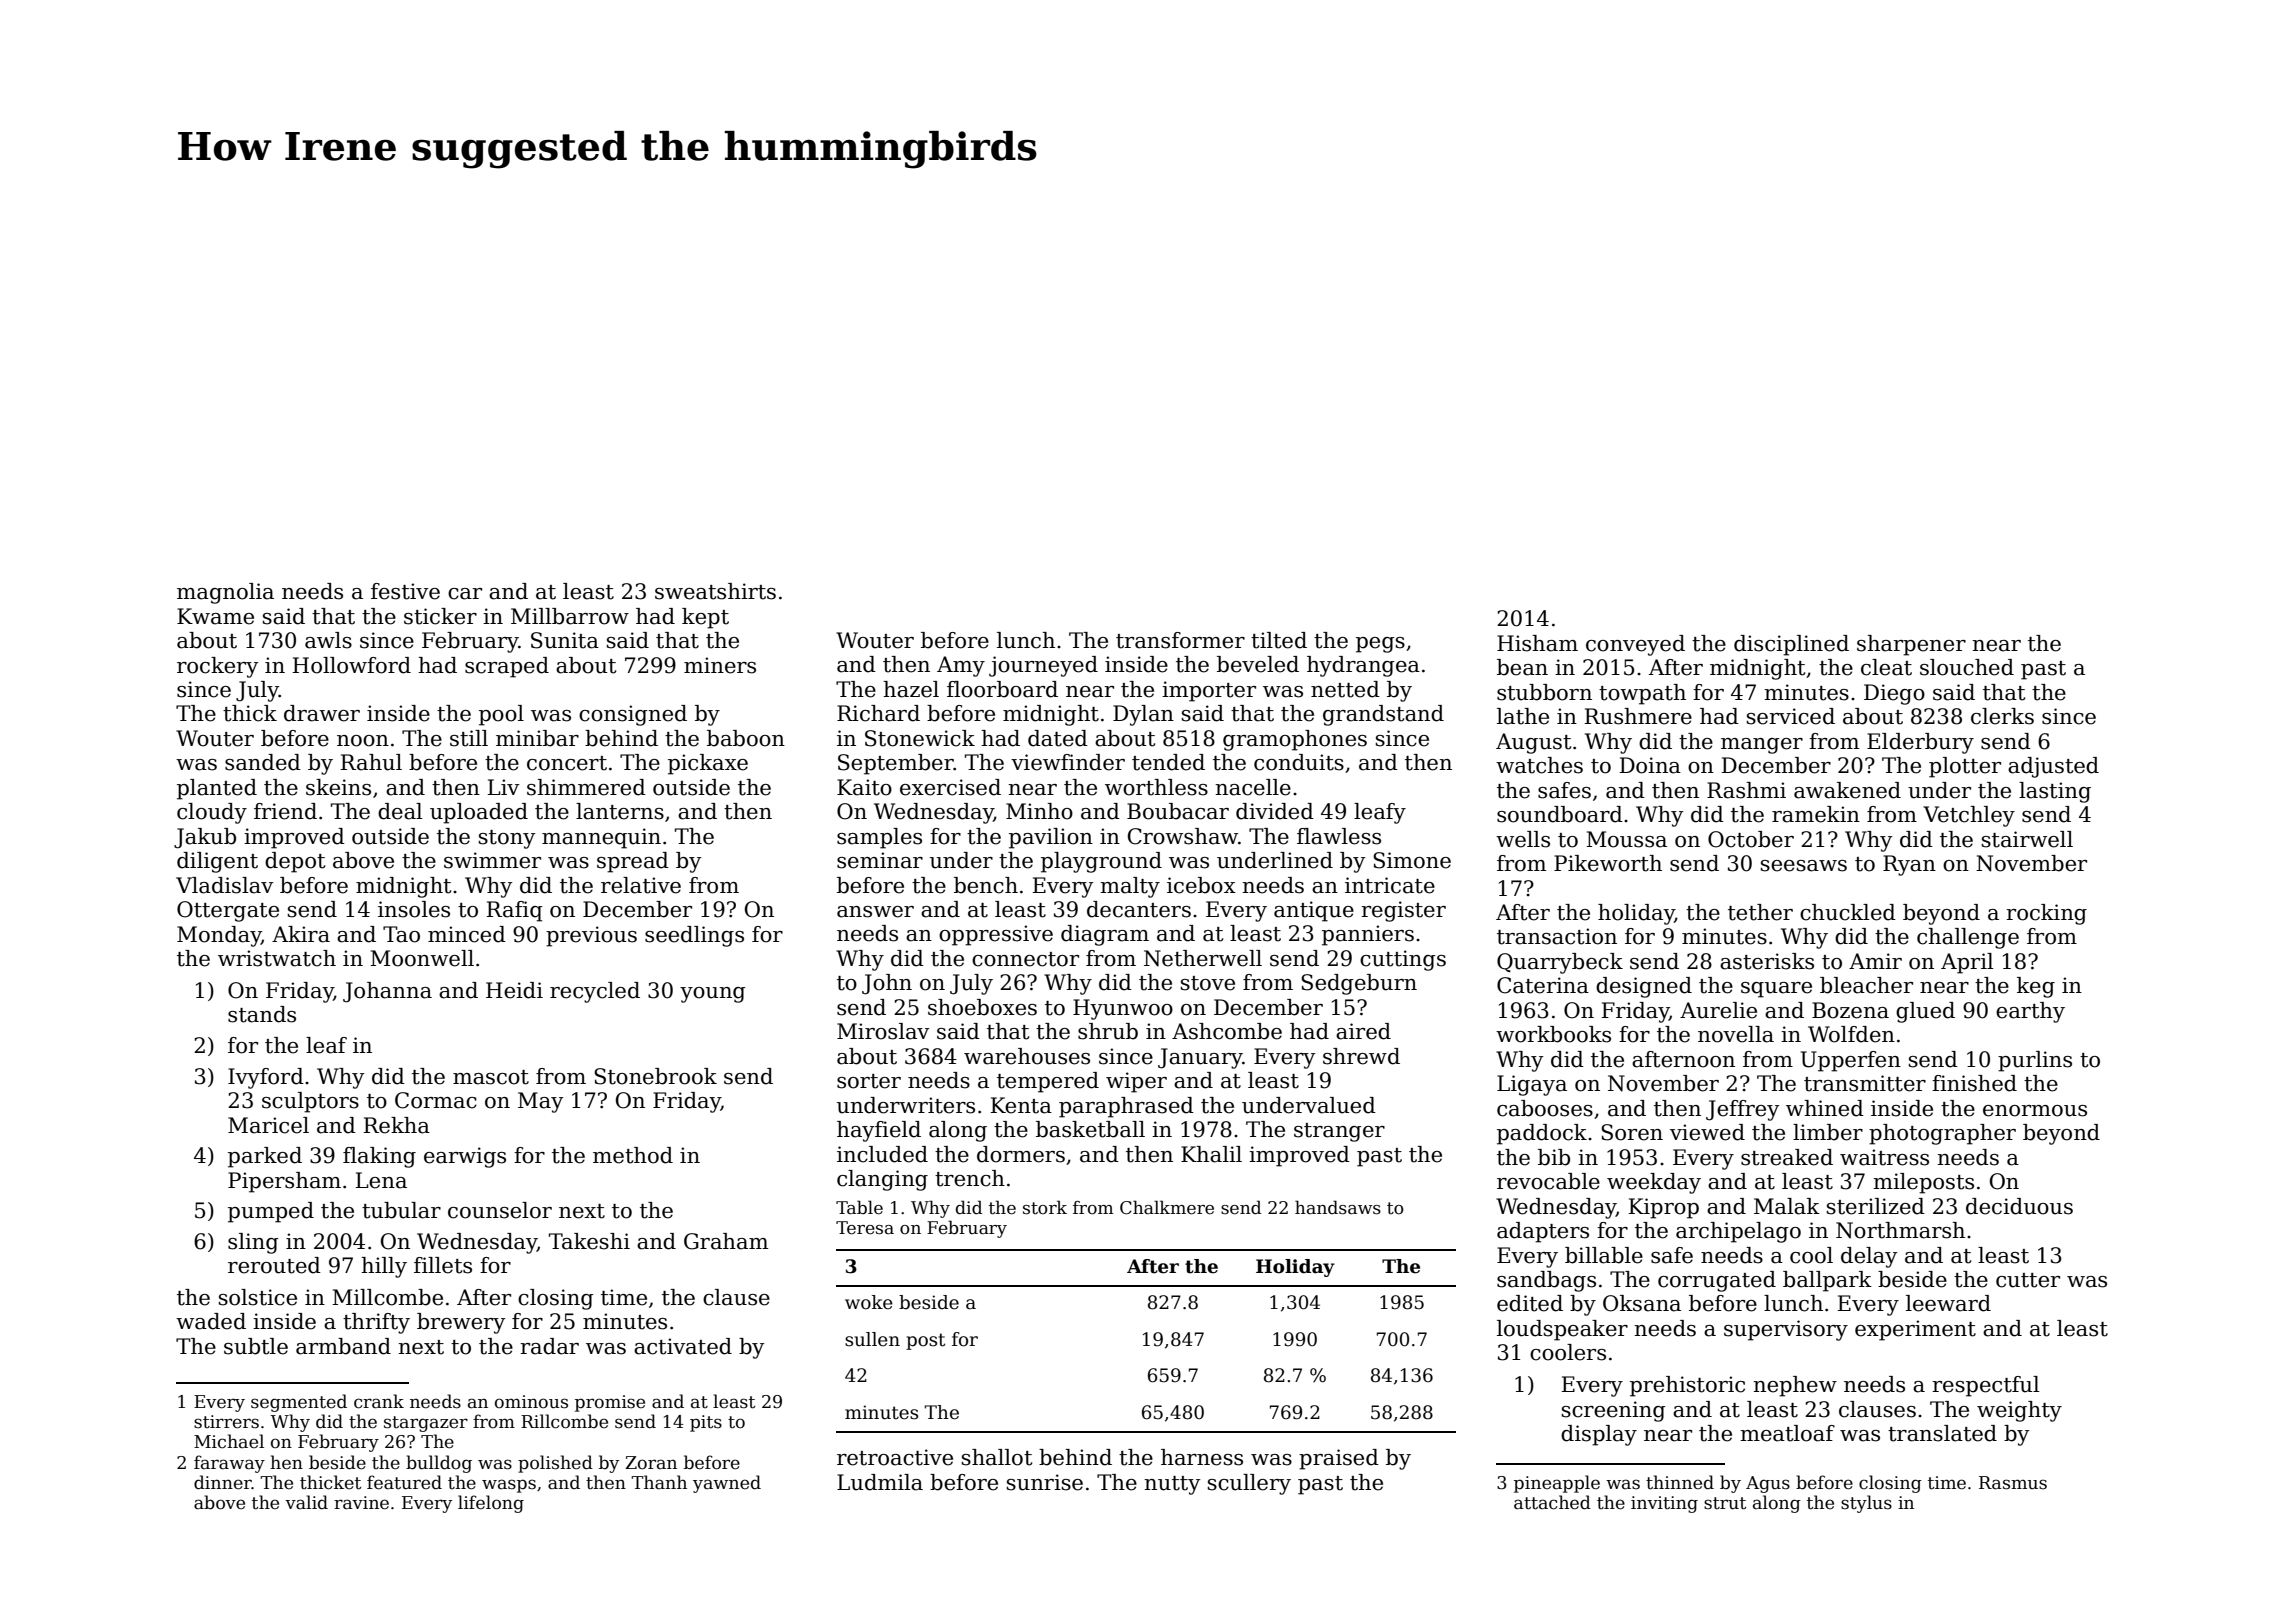 This page has width=2292, height=1620. I want to click on purlins, so click(2035, 1061).
